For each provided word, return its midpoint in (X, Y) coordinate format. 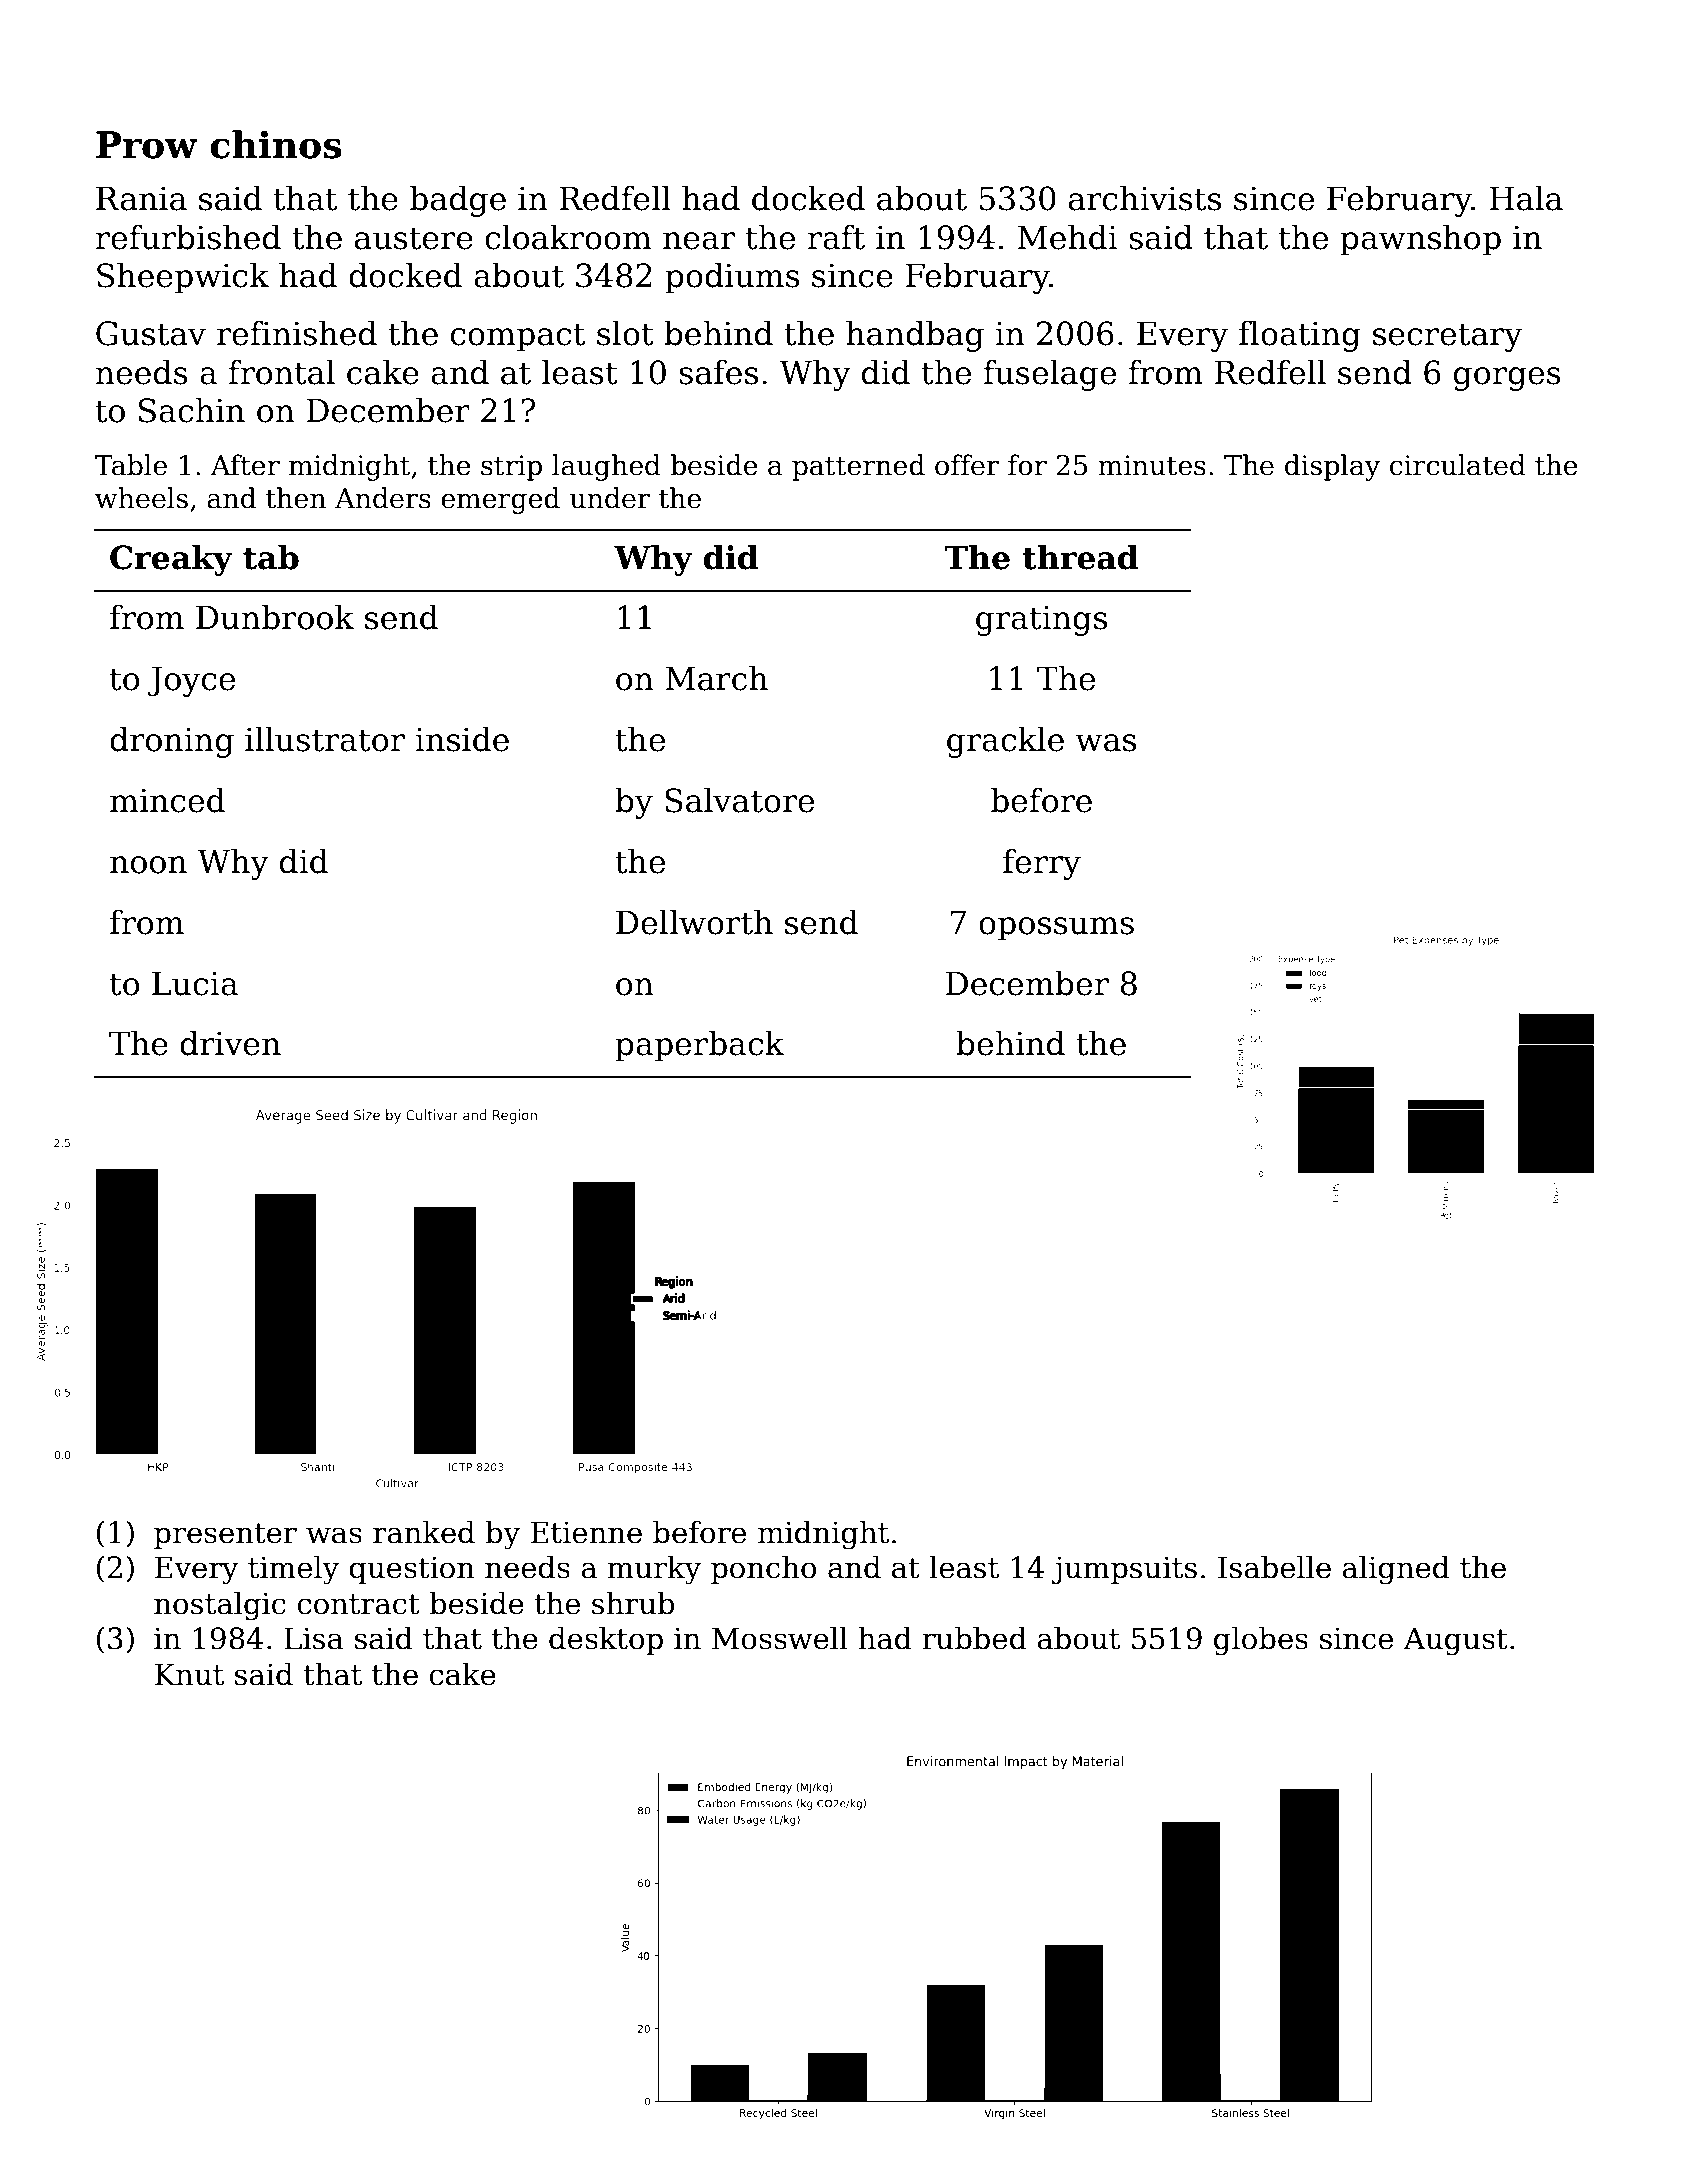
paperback (699, 1046)
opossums (1056, 929)
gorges (1507, 379)
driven (230, 1043)
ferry (1042, 864)
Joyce (191, 681)
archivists (1145, 198)
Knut (189, 1674)
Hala (1526, 198)
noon (148, 865)
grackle (1005, 742)
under (610, 498)
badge (458, 201)
